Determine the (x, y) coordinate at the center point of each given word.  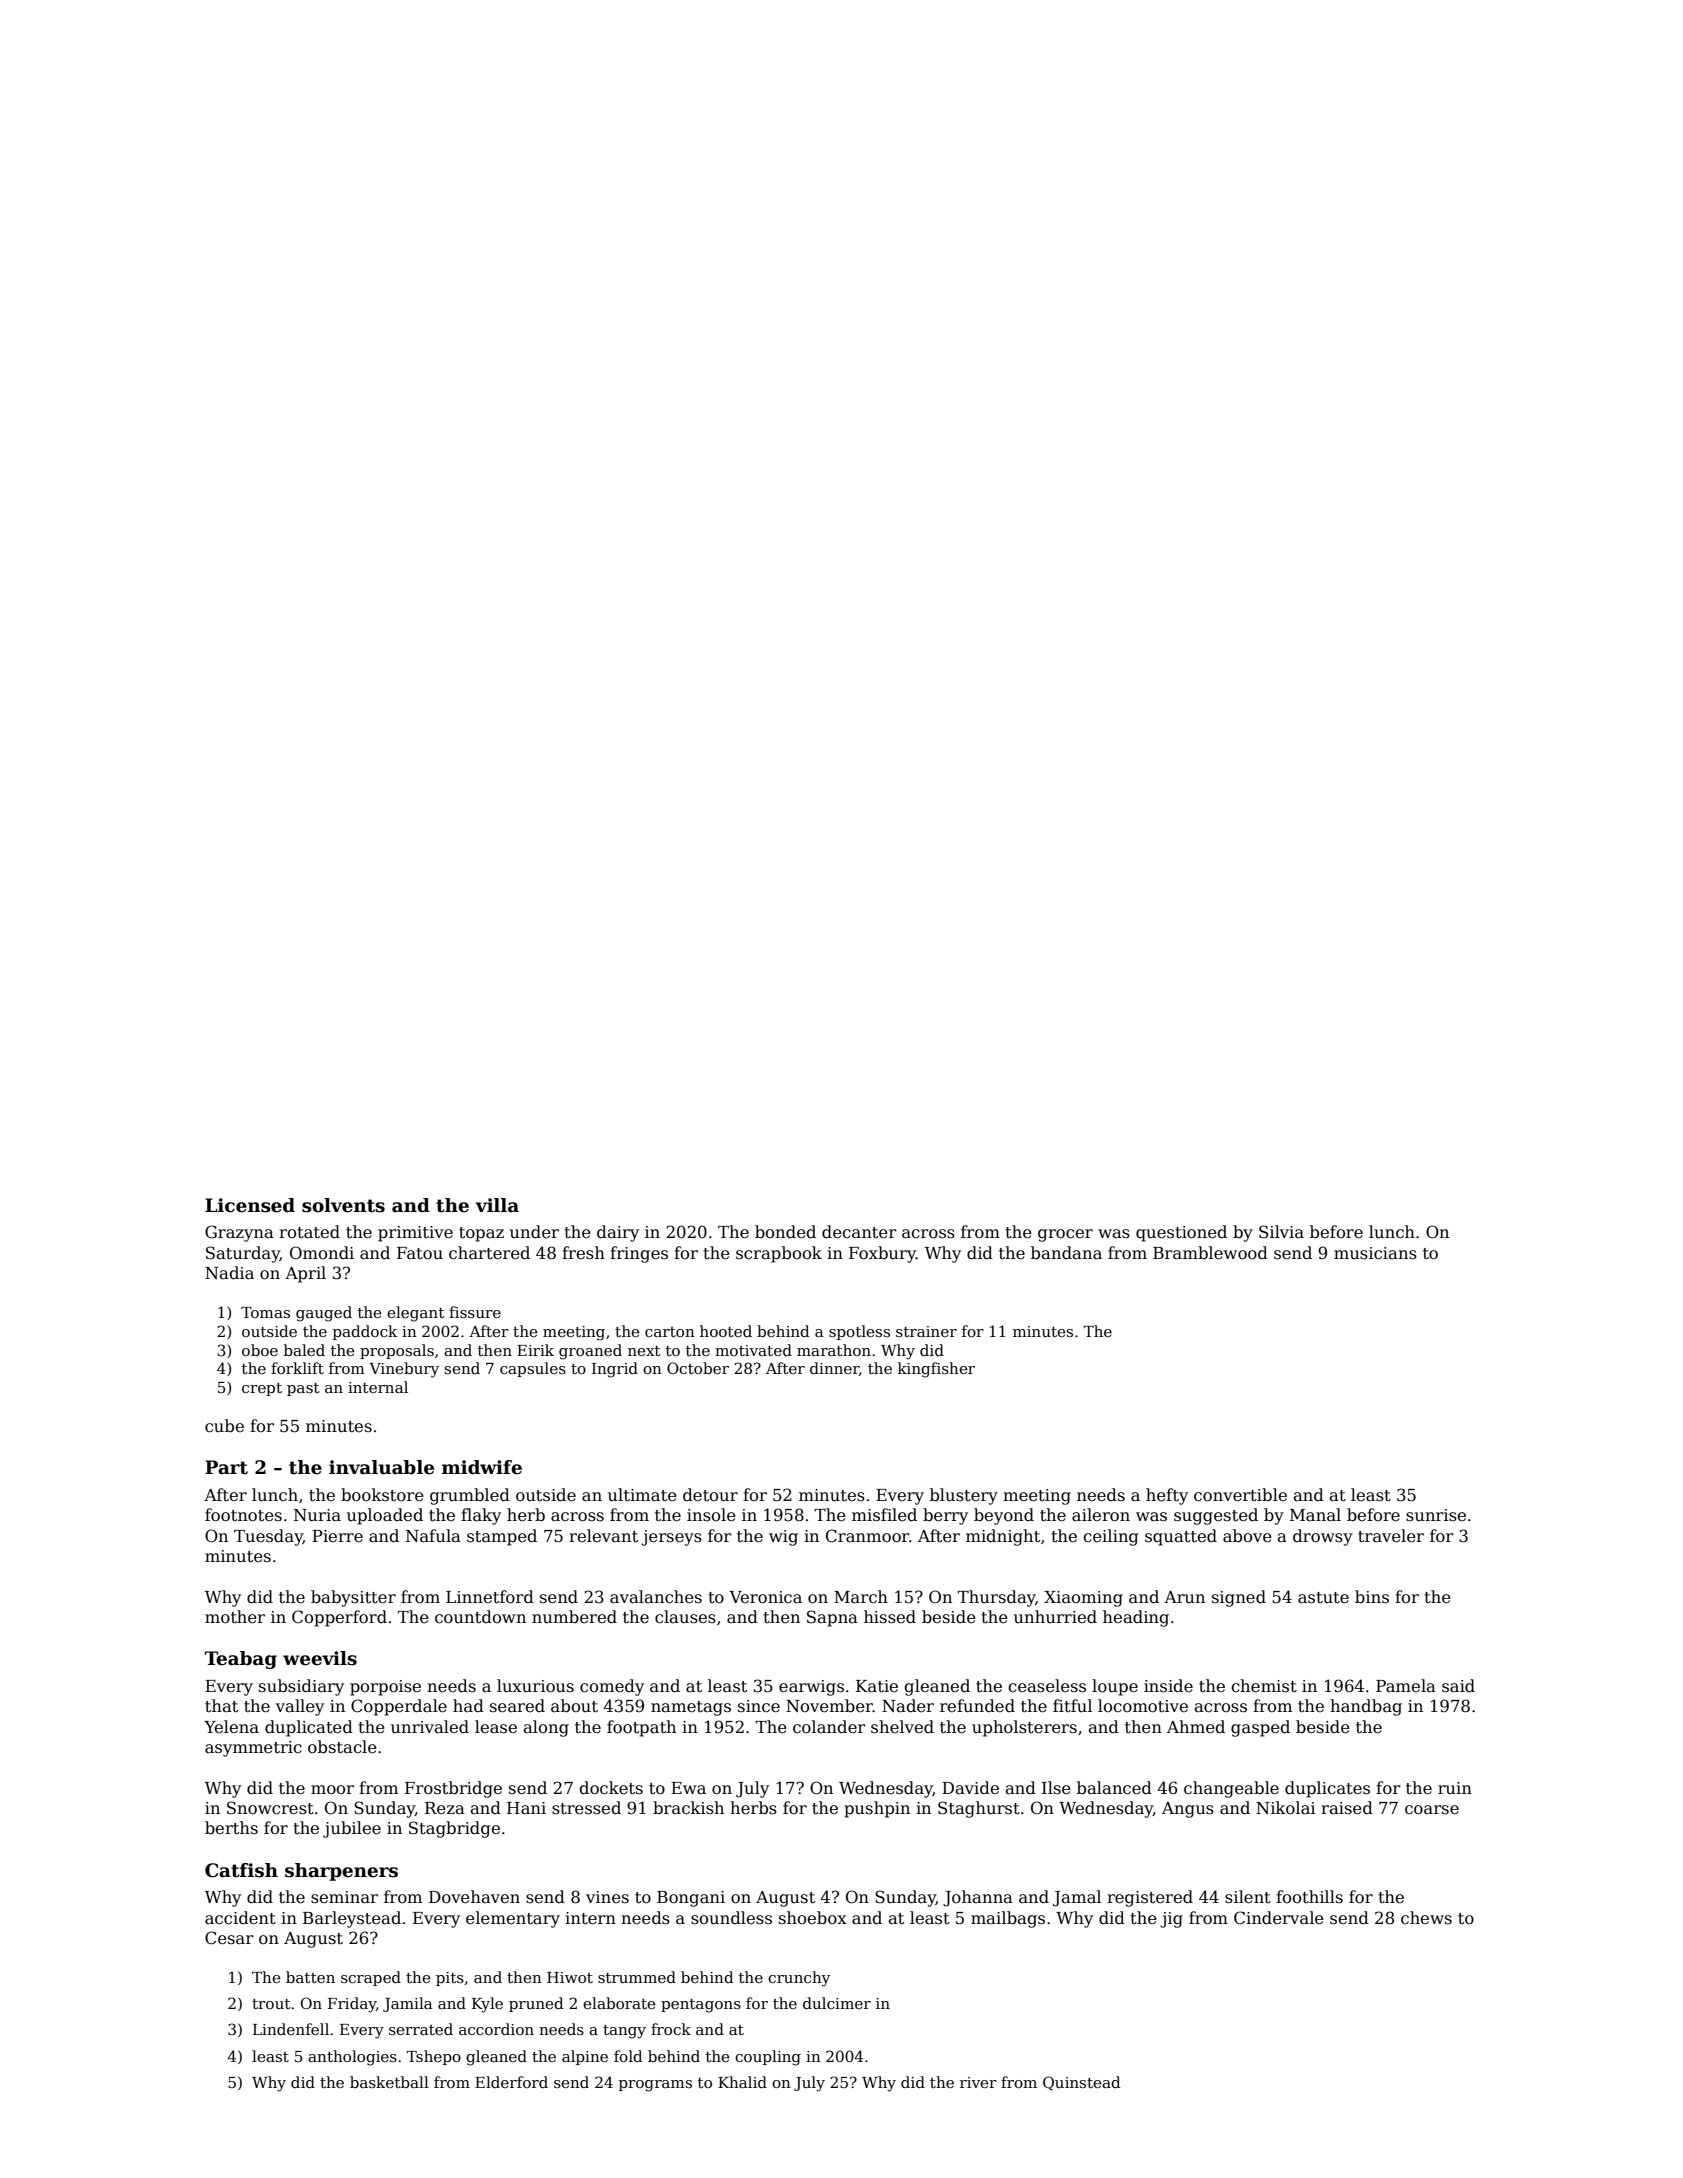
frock (671, 2029)
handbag (1366, 1707)
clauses (685, 1617)
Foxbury (882, 1254)
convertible (1240, 1495)
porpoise (385, 1688)
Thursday (996, 1598)
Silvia (1281, 1232)
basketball (389, 2082)
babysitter (353, 1598)
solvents (343, 1205)
